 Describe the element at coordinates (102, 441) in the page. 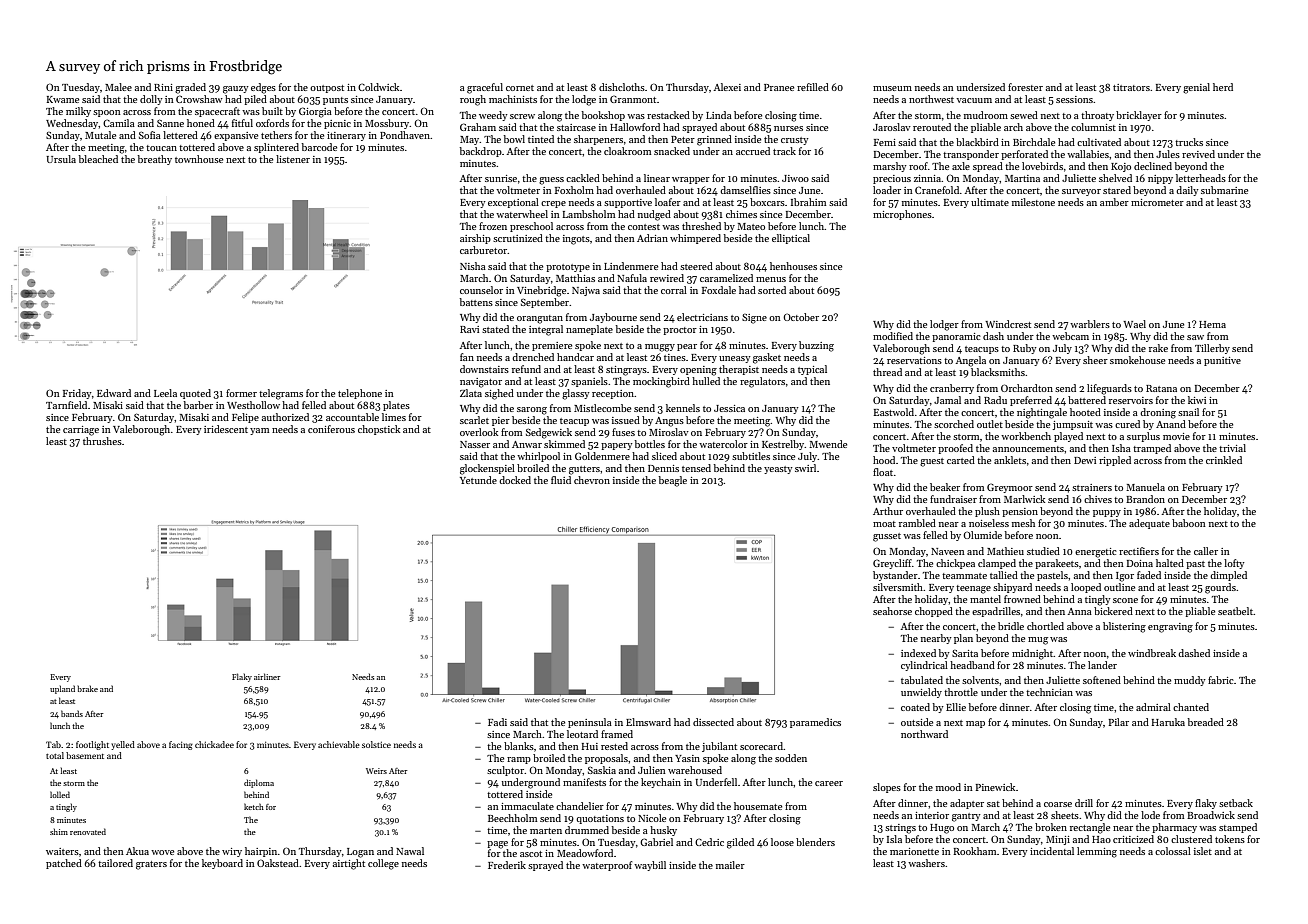

I see `thrushes` at that location.
